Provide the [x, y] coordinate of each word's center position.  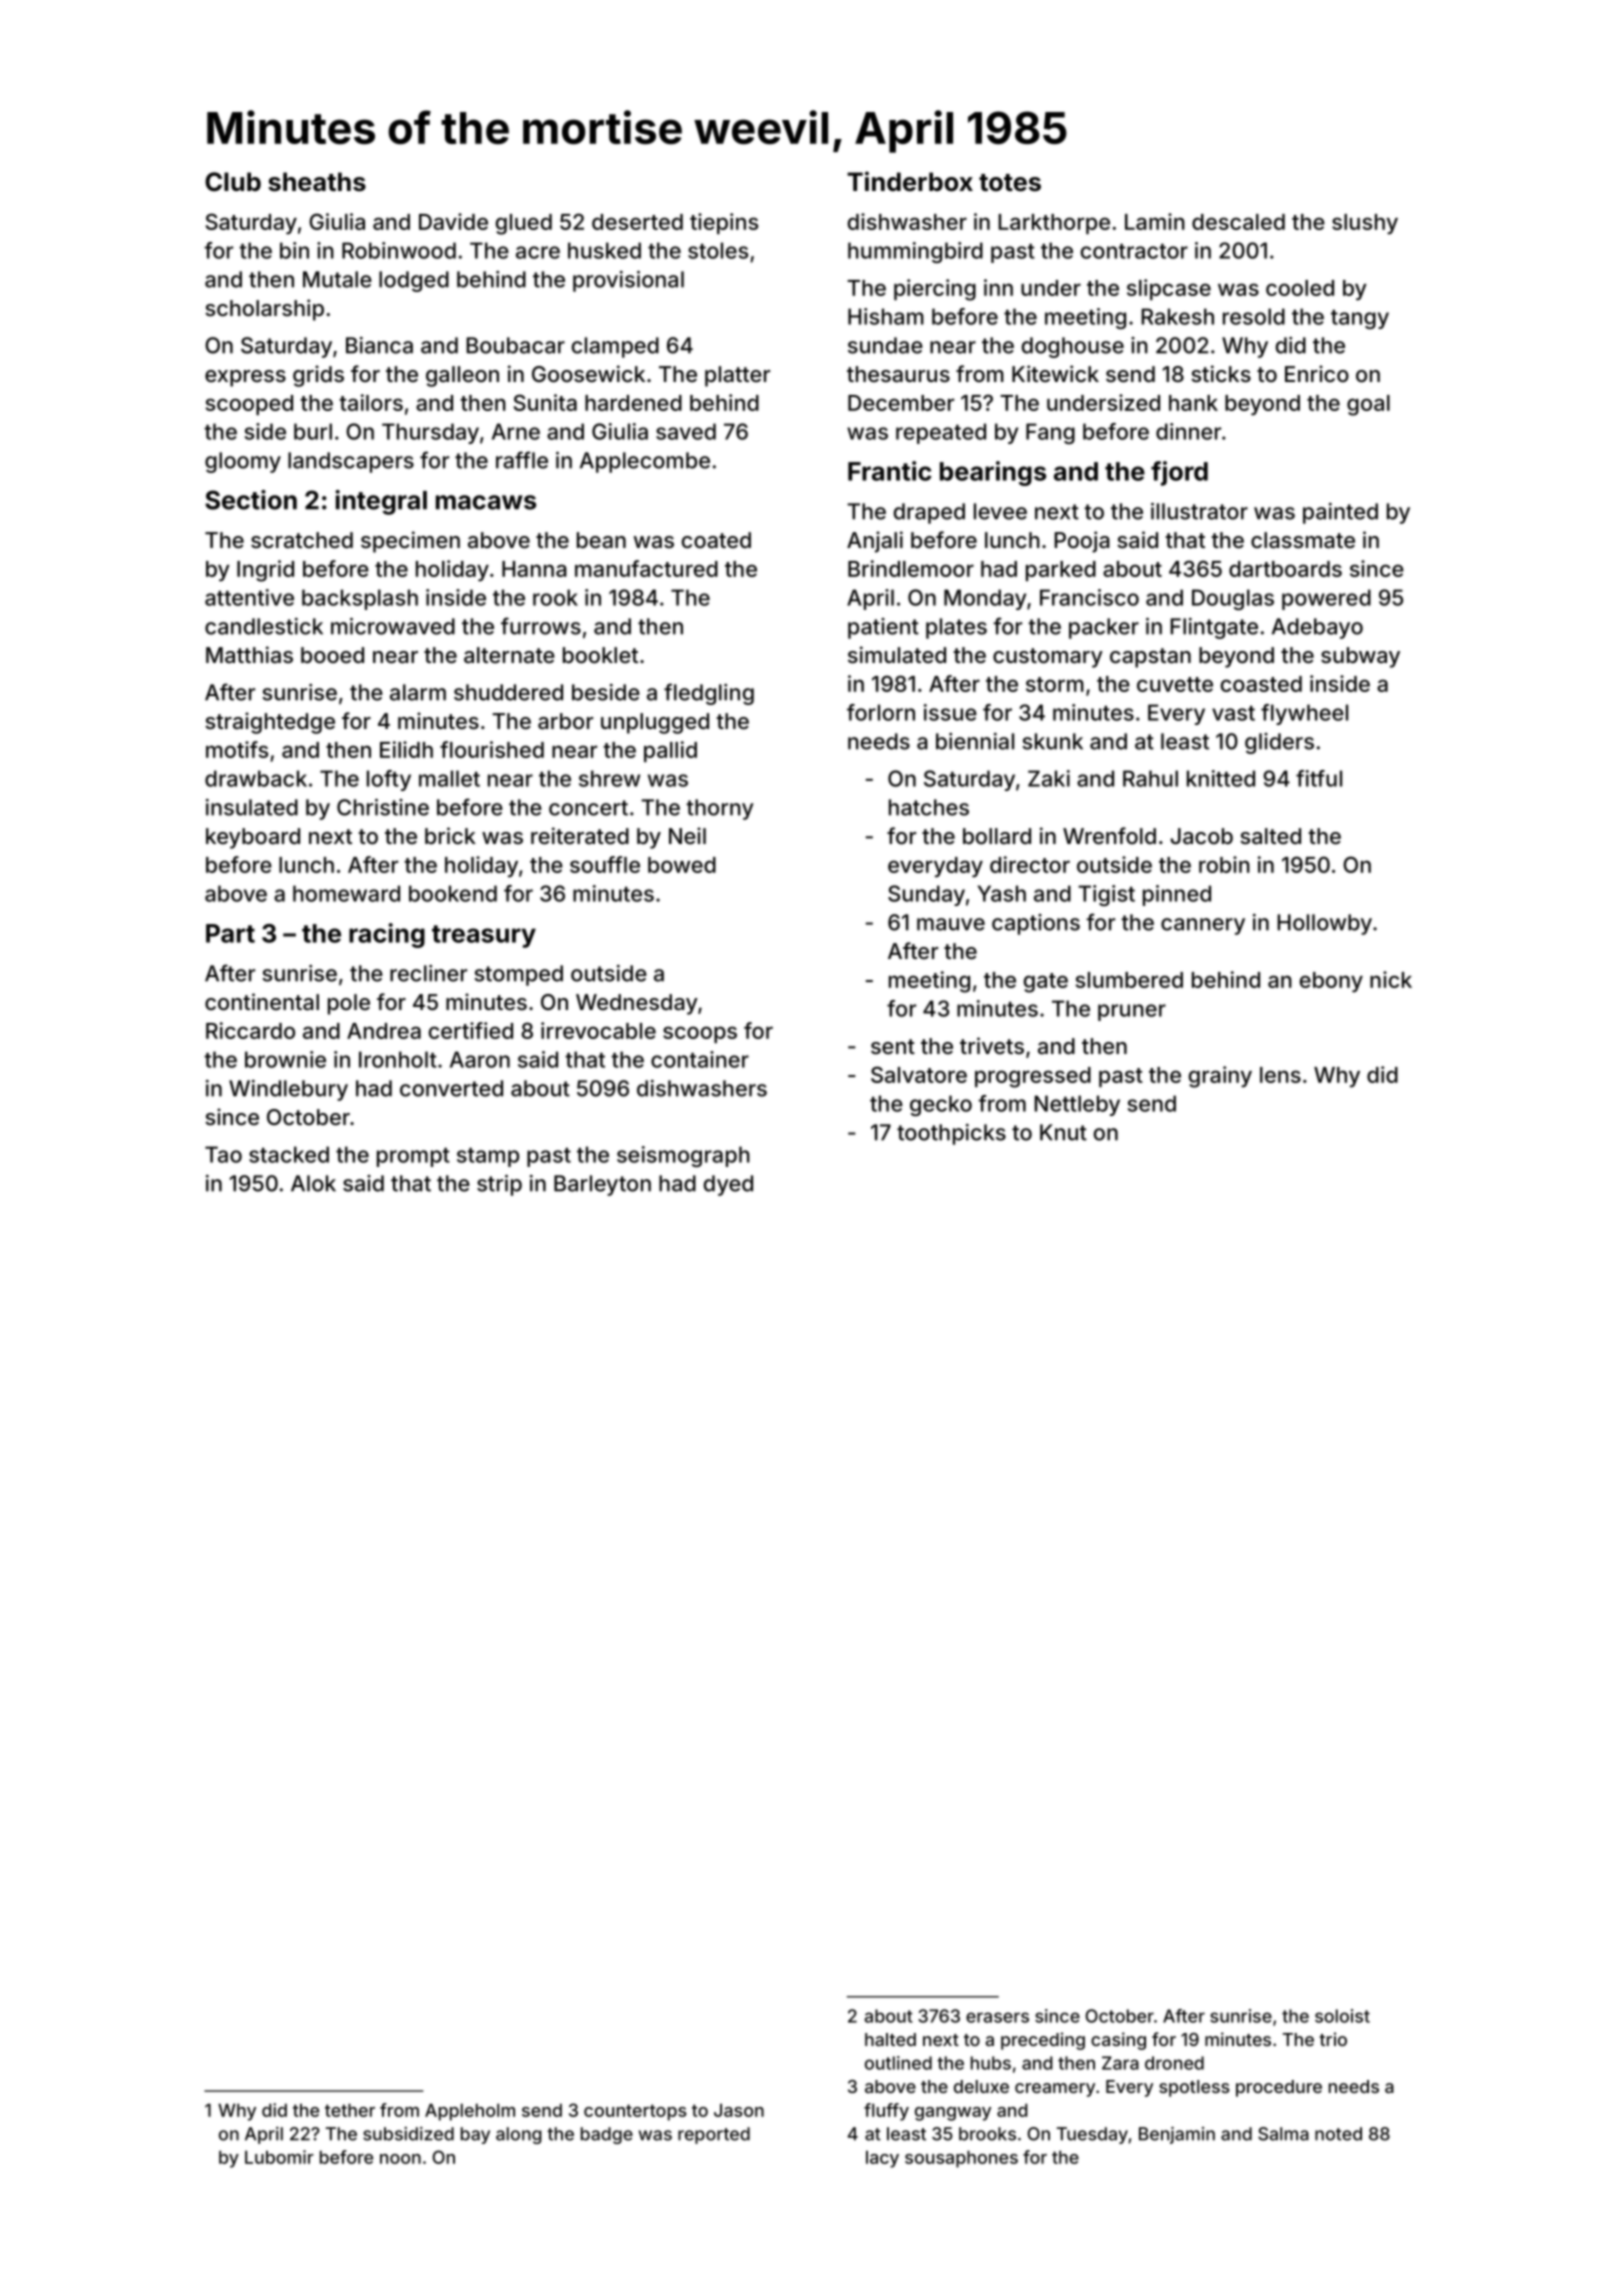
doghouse [1073, 347]
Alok [313, 1183]
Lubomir [279, 2157]
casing [1118, 2041]
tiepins [724, 223]
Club [233, 181]
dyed [728, 1185]
